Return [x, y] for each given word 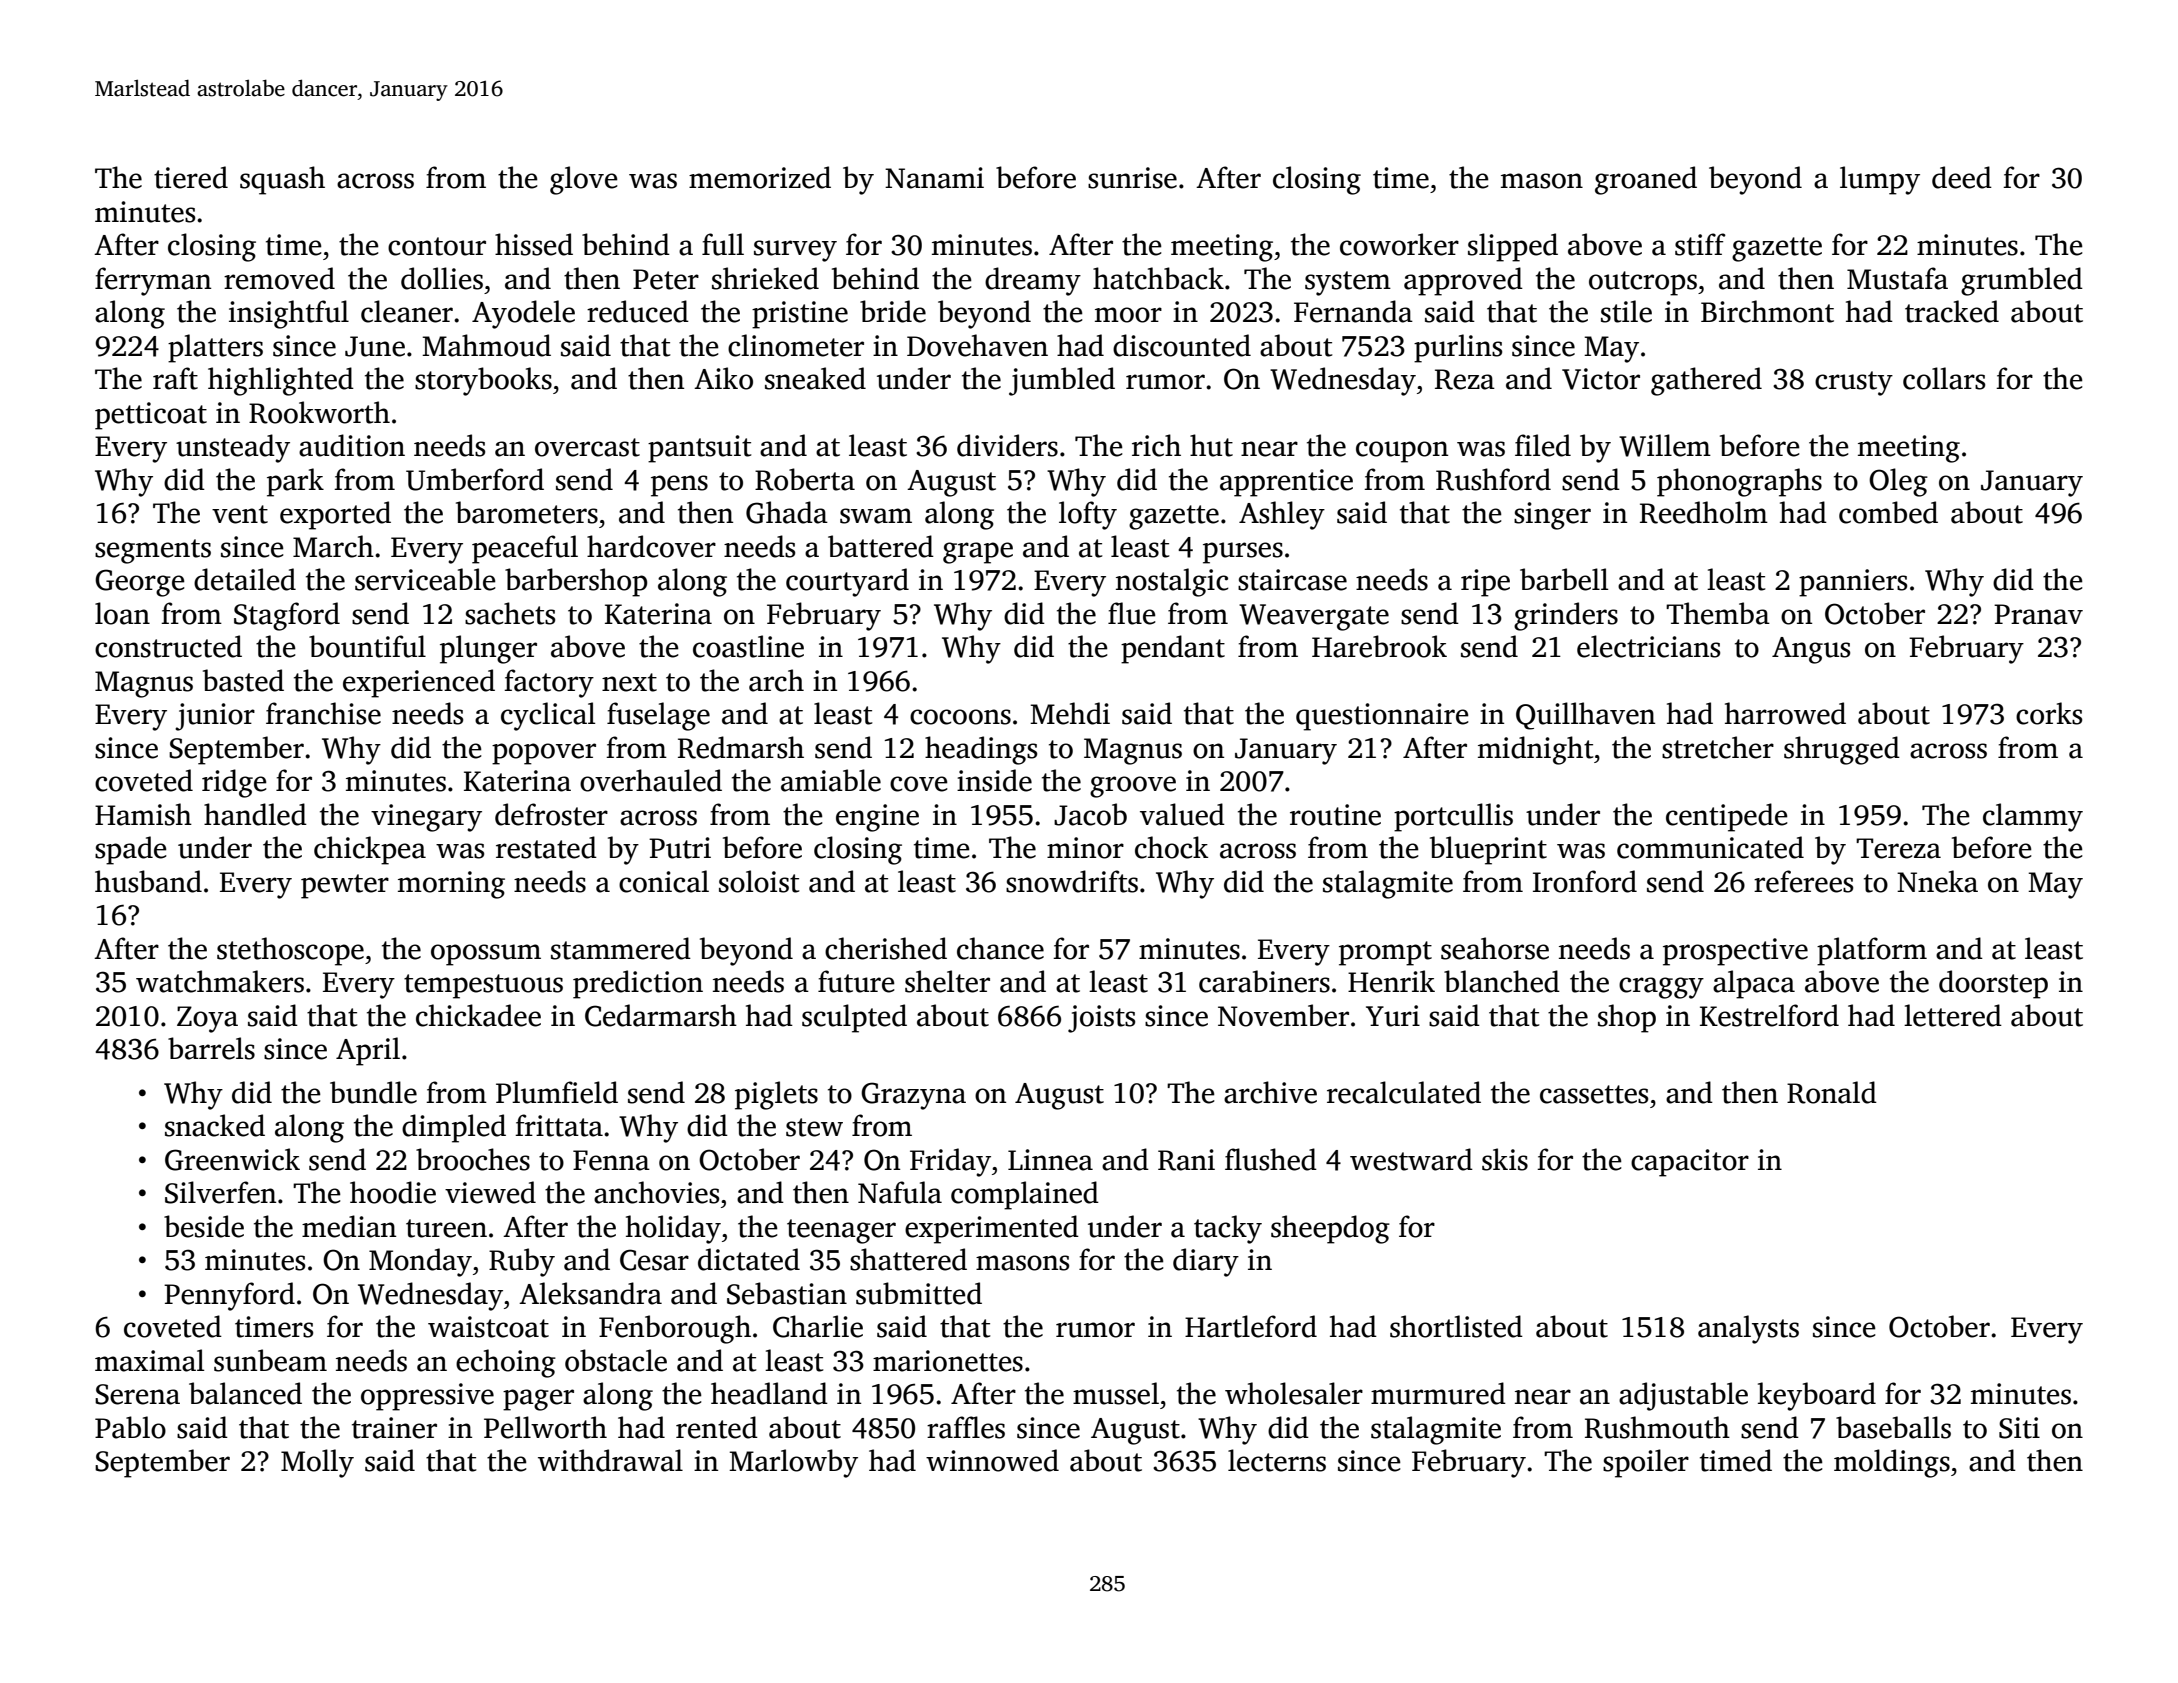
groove [1133, 787]
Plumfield [557, 1092]
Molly [317, 1463]
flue [1132, 613]
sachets [510, 613]
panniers [1853, 583]
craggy [1661, 988]
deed [1962, 177]
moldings [1892, 1463]
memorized [760, 177]
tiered [191, 177]
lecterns [1277, 1460]
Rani [1186, 1160]
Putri [680, 848]
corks [2049, 713]
